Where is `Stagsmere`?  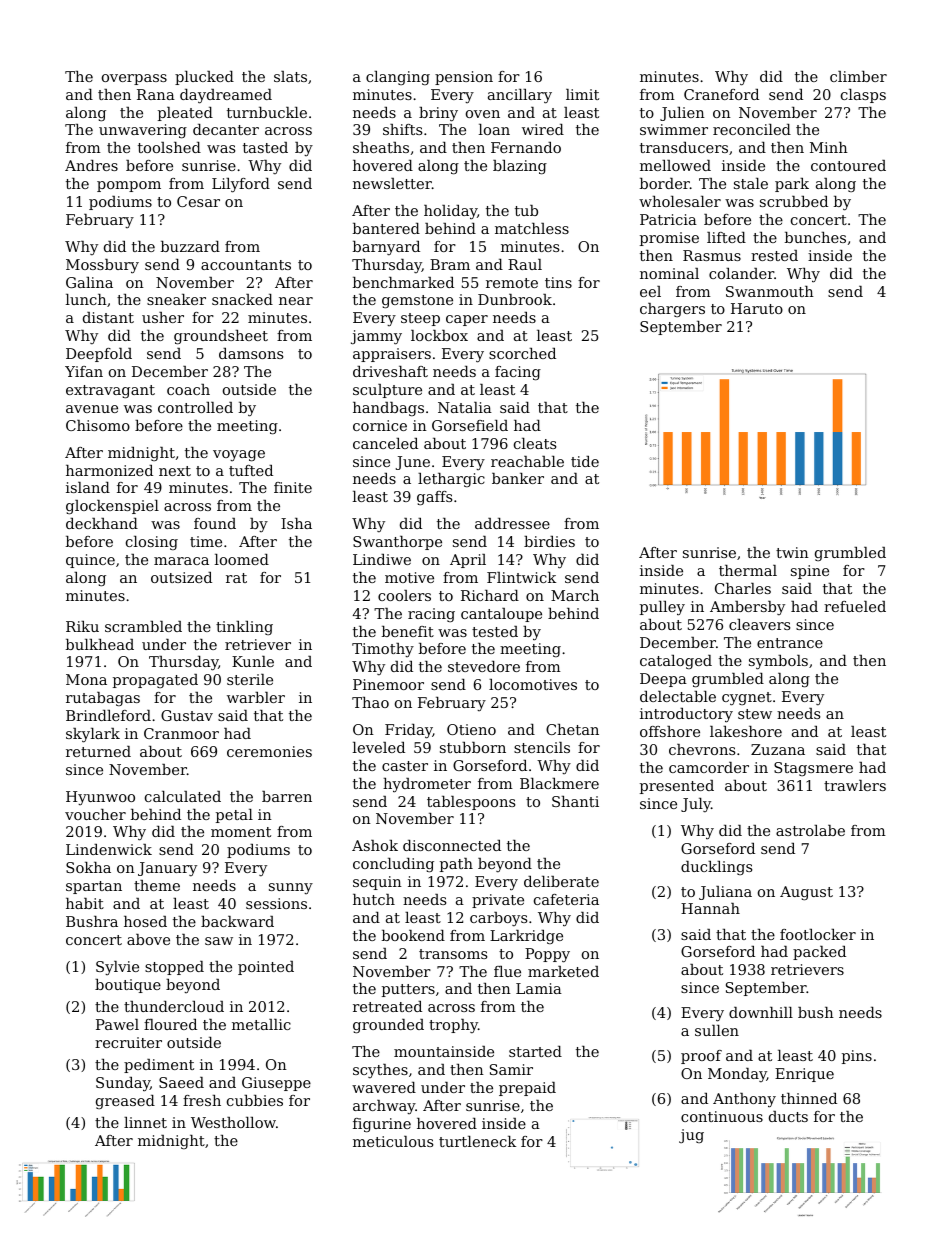
Stagsmere is located at coordinates (813, 769).
